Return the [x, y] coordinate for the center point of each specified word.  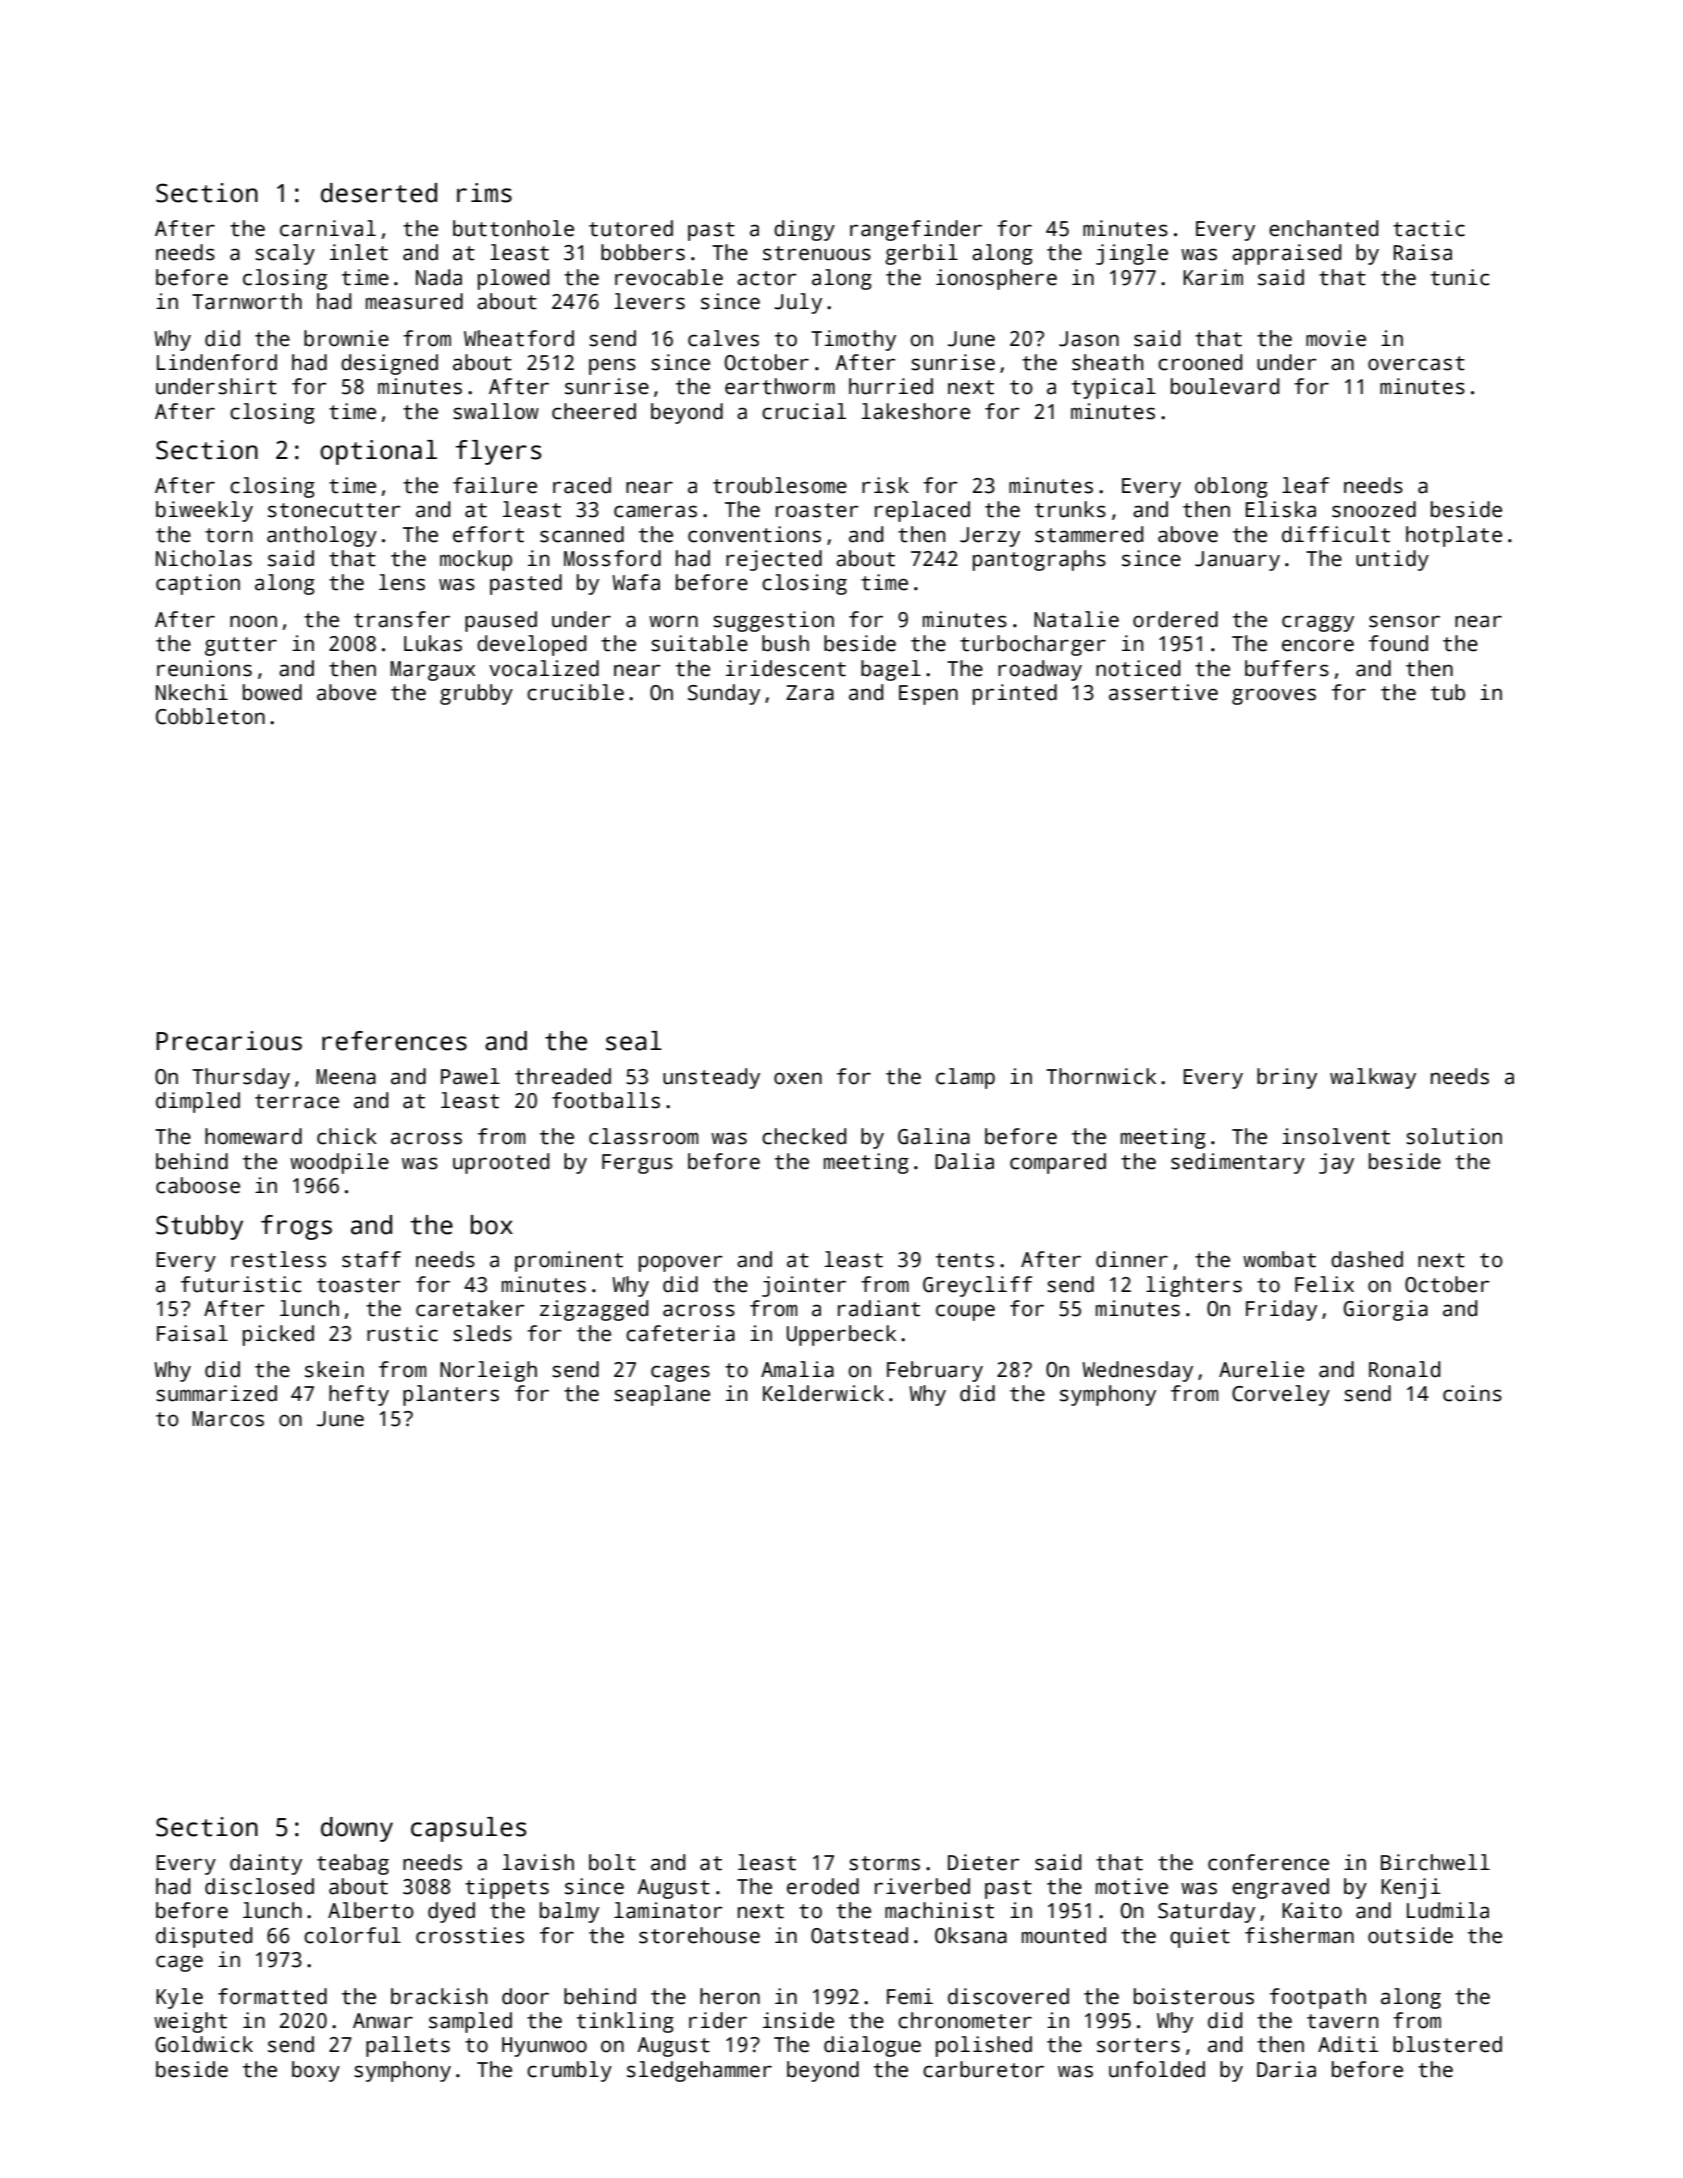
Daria [1286, 2069]
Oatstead [859, 1935]
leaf [1305, 485]
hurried [891, 386]
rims [484, 193]
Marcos [228, 1419]
